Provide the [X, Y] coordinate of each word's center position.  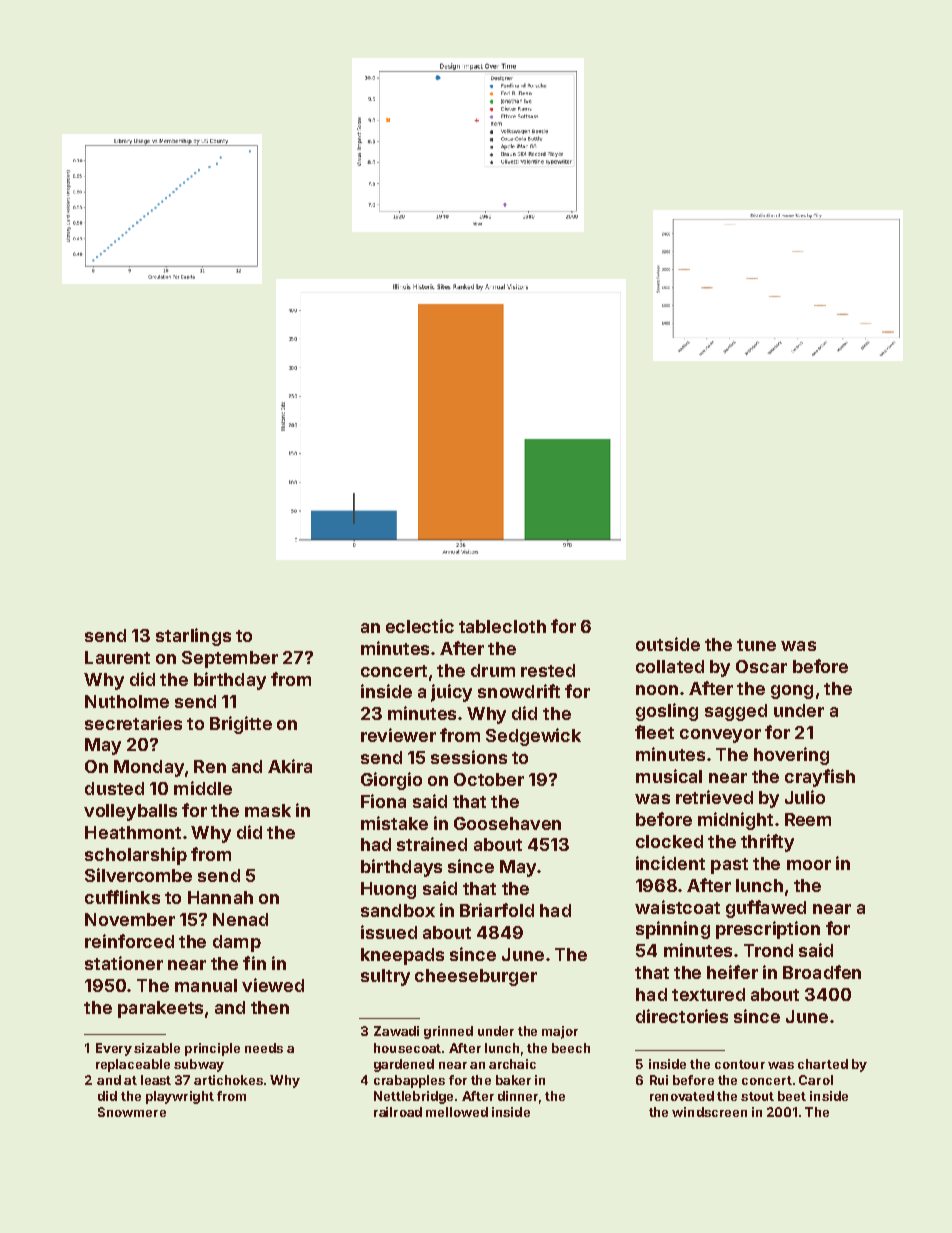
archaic [512, 1064]
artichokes [228, 1080]
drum [493, 670]
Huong [388, 890]
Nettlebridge [413, 1097]
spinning [673, 930]
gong [792, 692]
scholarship [136, 856]
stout [757, 1096]
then [270, 1007]
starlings [193, 637]
